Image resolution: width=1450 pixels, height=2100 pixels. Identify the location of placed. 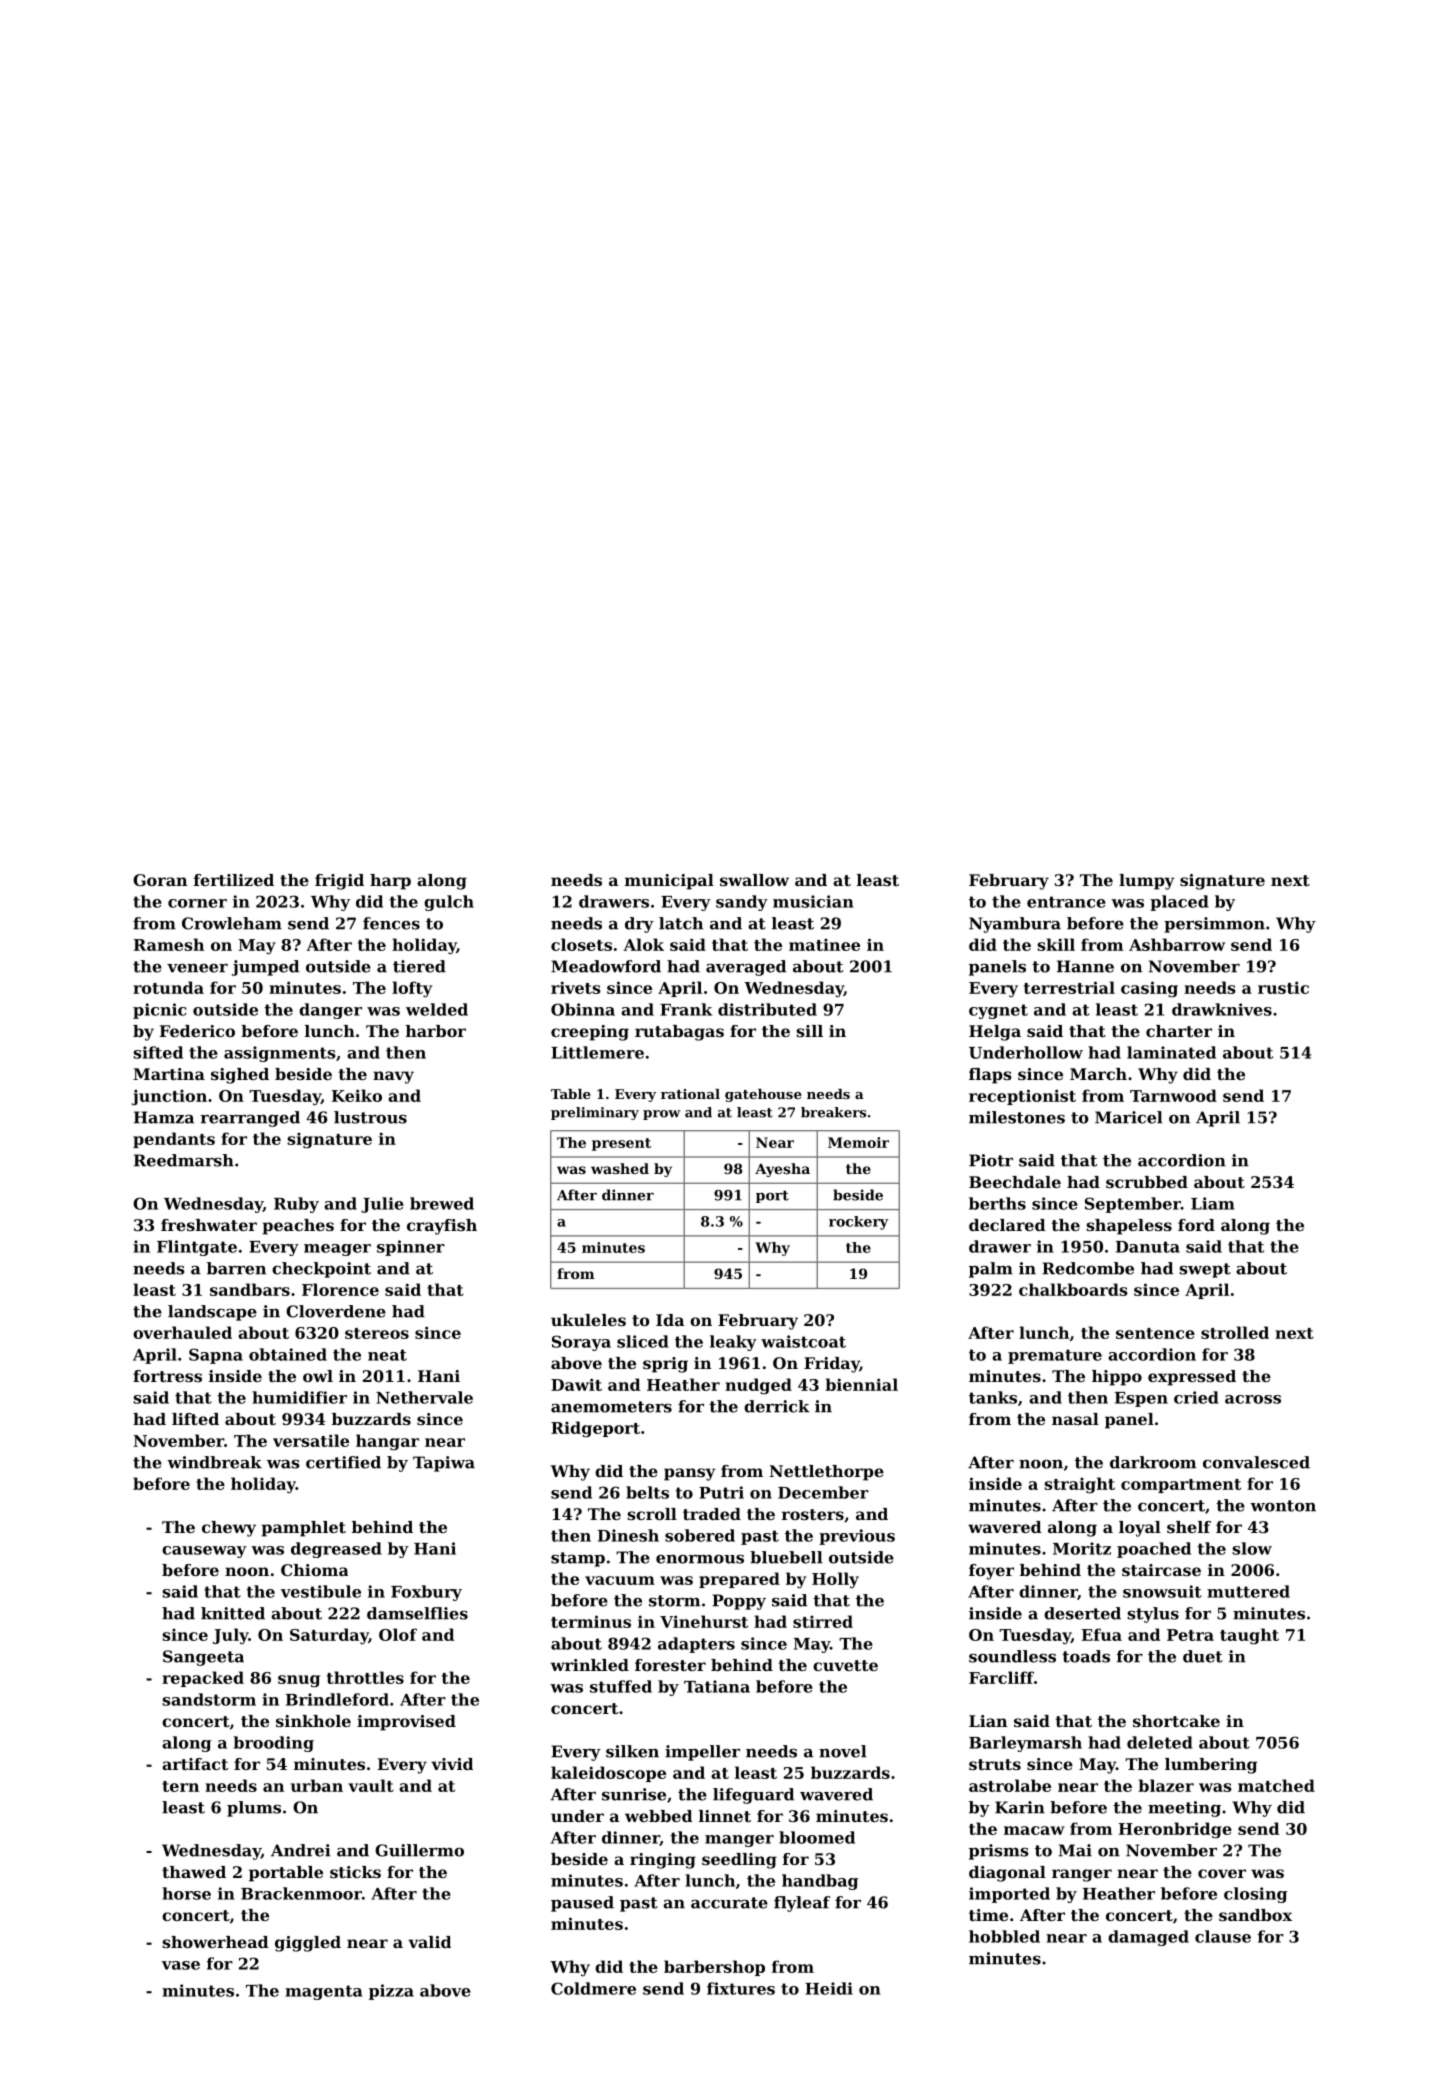
(1179, 903).
